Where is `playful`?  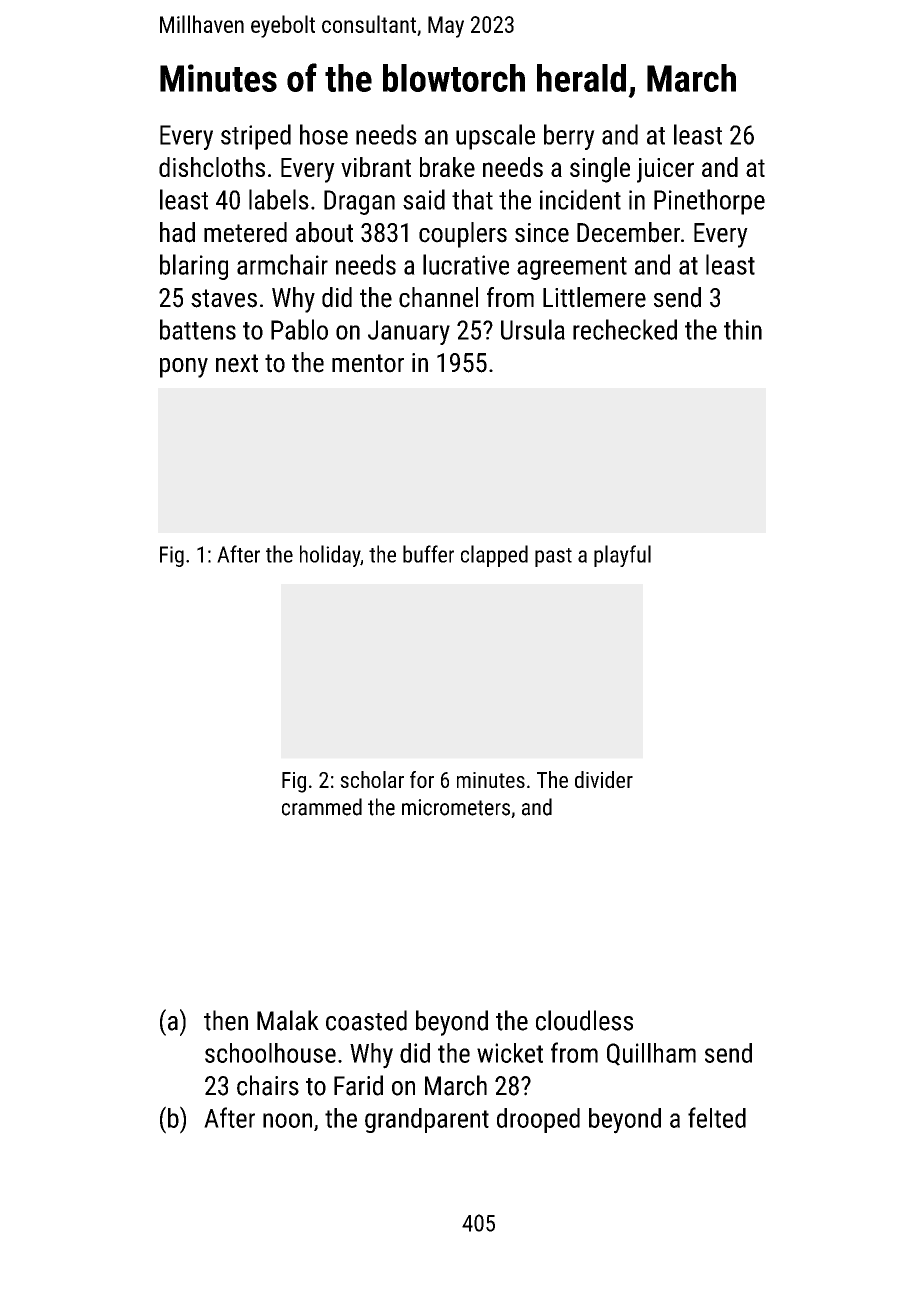
playful is located at coordinates (622, 556).
